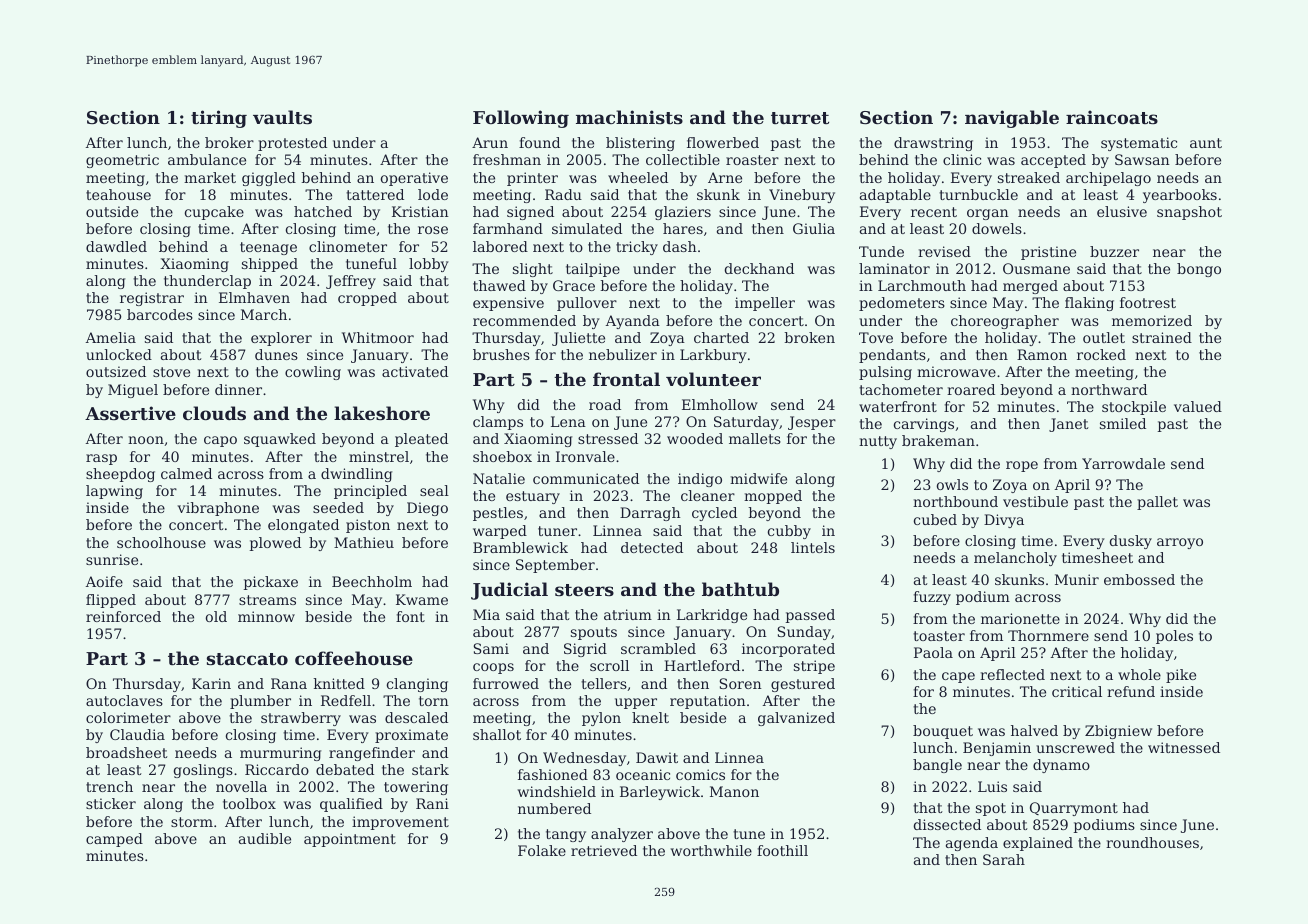 The image size is (1308, 924). I want to click on Quarrymont, so click(1074, 809).
